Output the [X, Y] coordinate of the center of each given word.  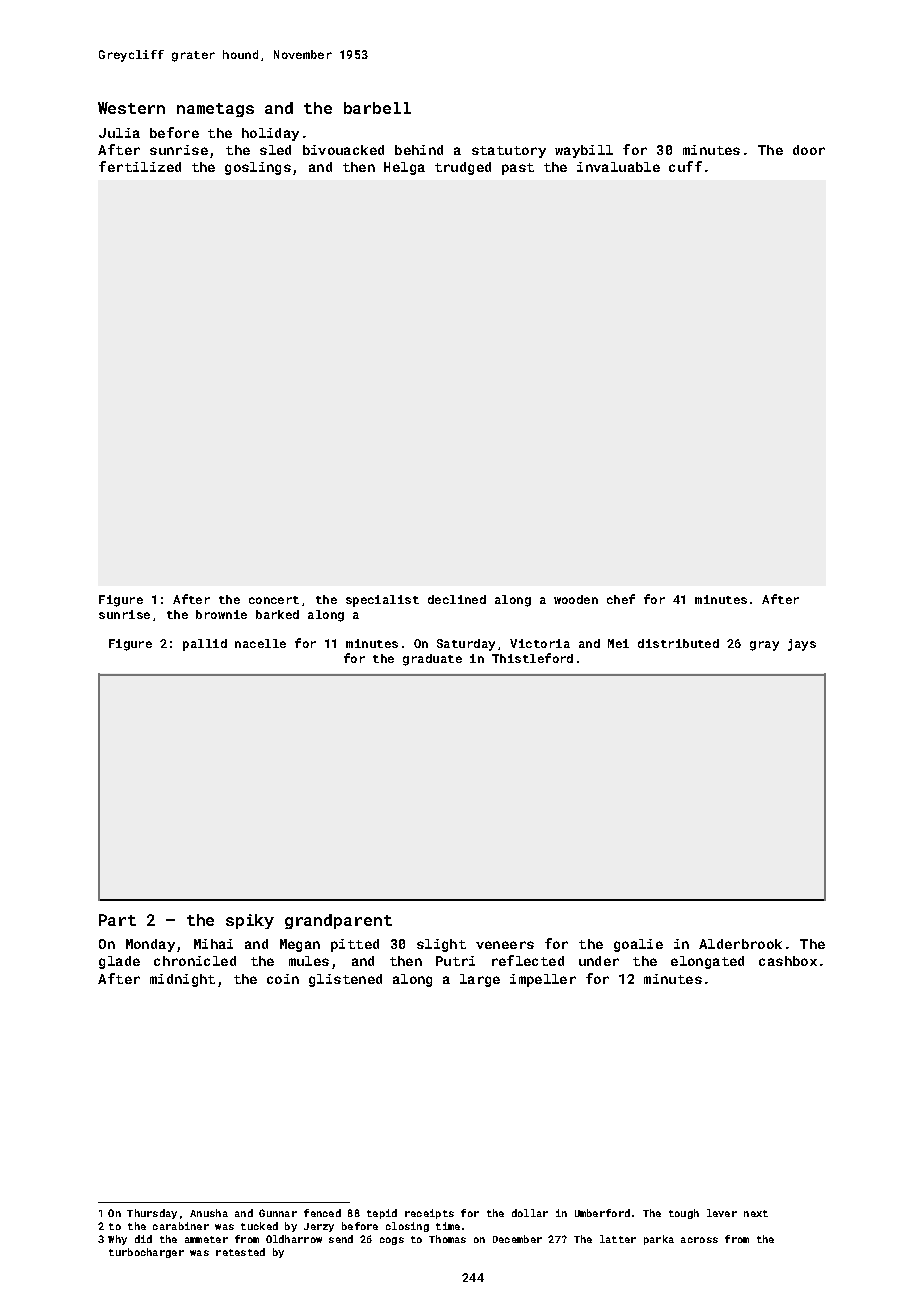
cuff [685, 166]
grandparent [338, 921]
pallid [205, 645]
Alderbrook [740, 944]
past [518, 169]
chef [621, 599]
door [809, 150]
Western [131, 108]
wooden [576, 599]
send [341, 1239]
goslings [258, 168]
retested [240, 1252]
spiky [250, 921]
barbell [377, 108]
